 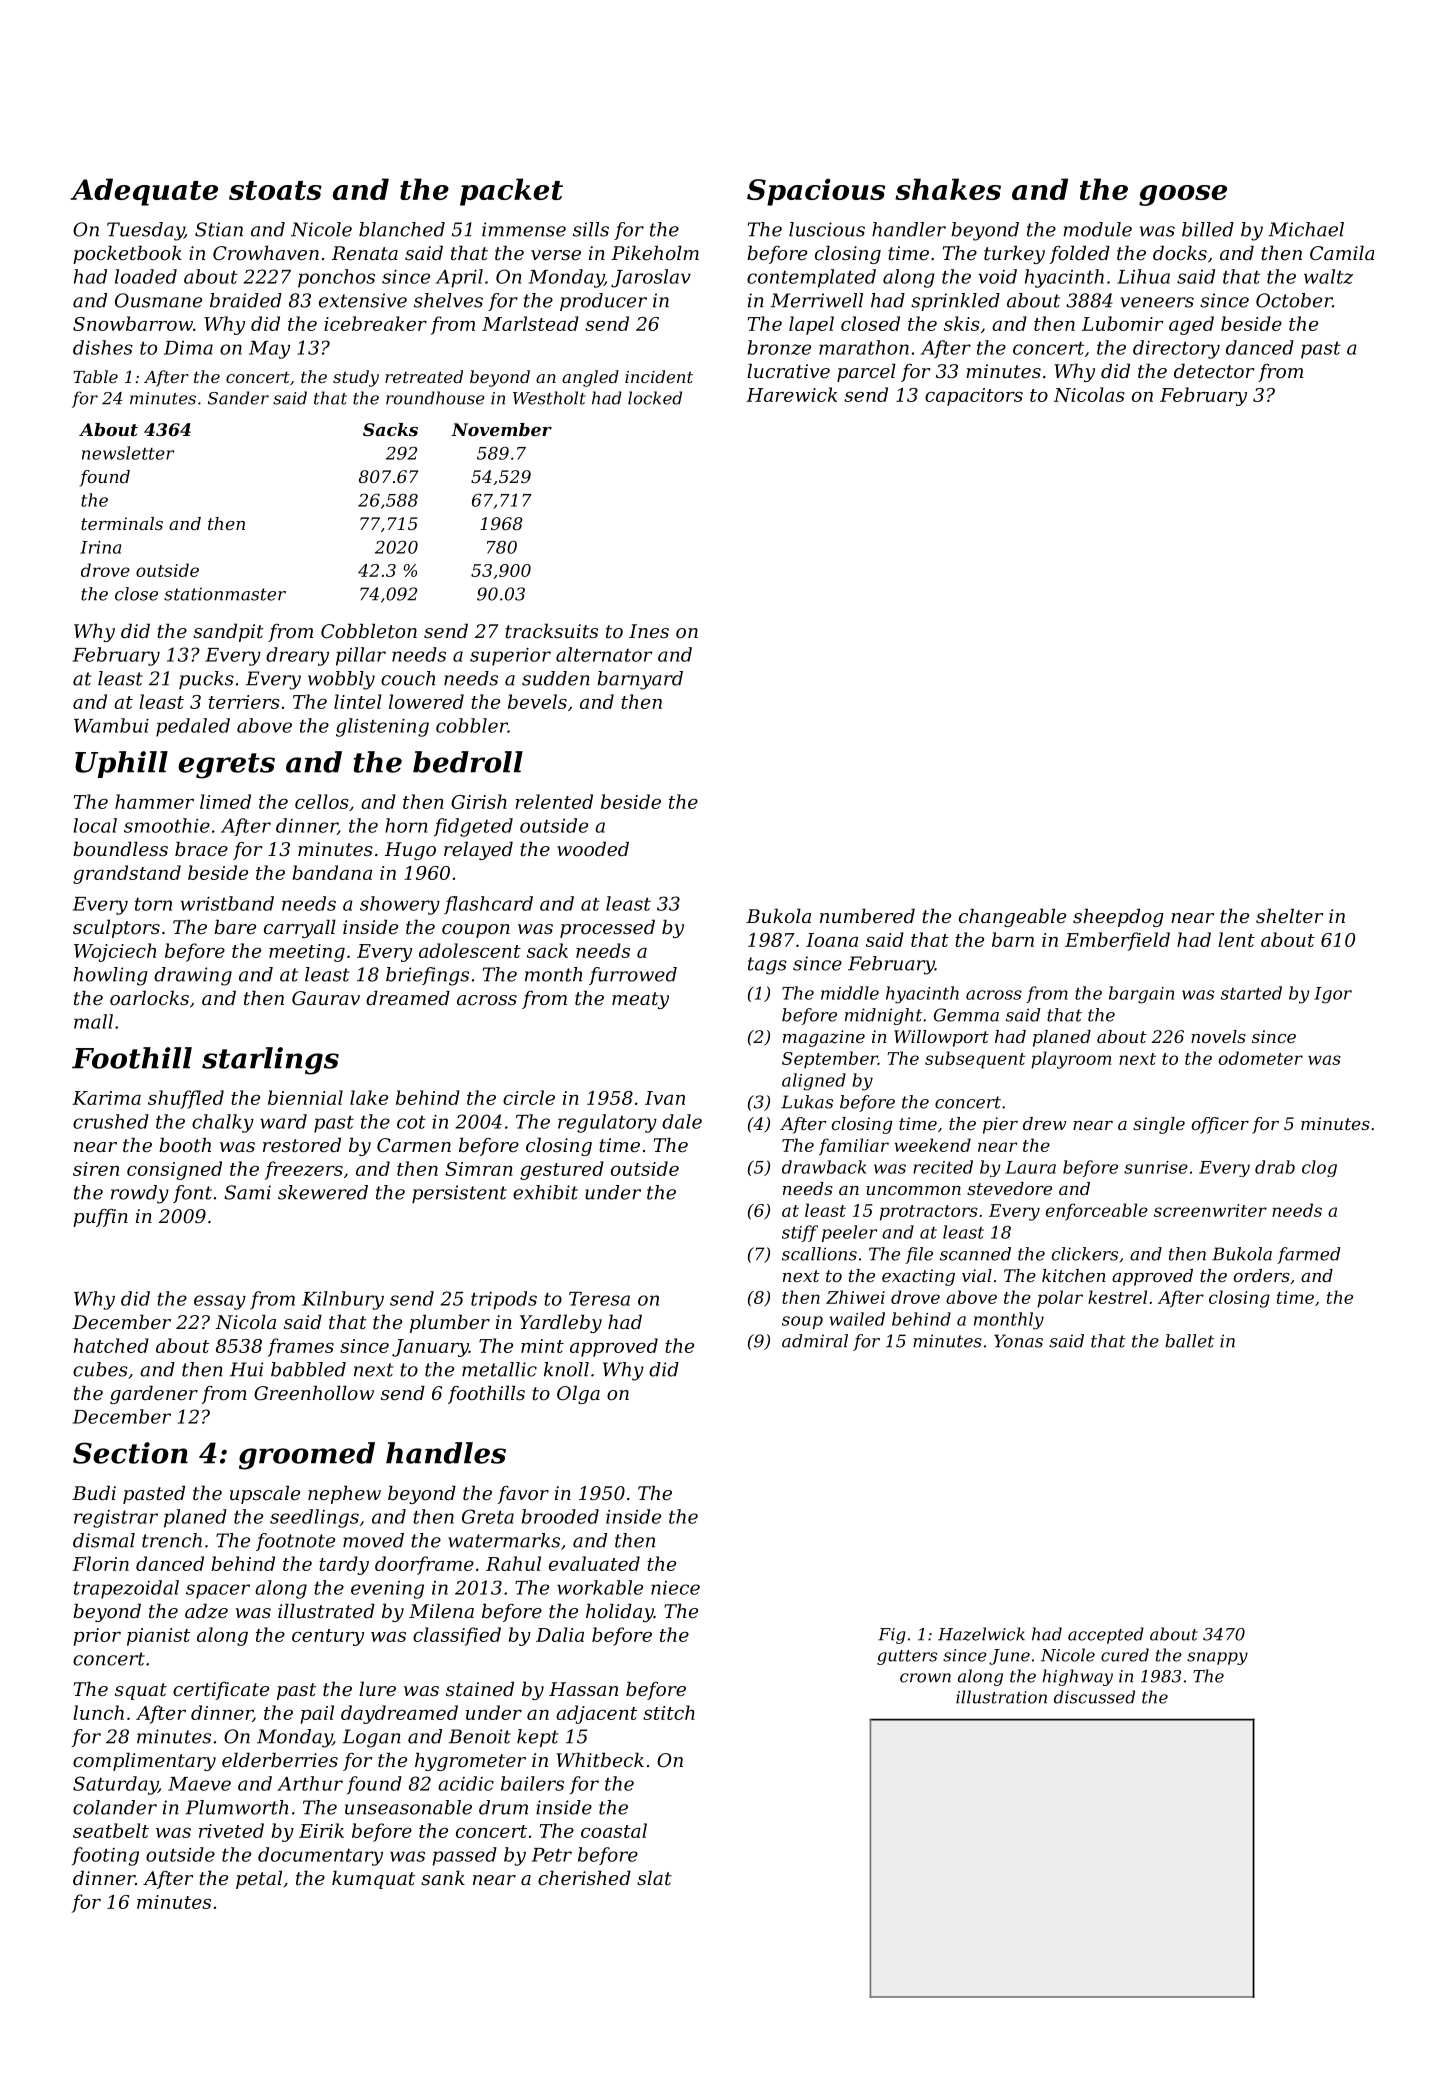 I want to click on clickers, so click(x=1085, y=1254).
